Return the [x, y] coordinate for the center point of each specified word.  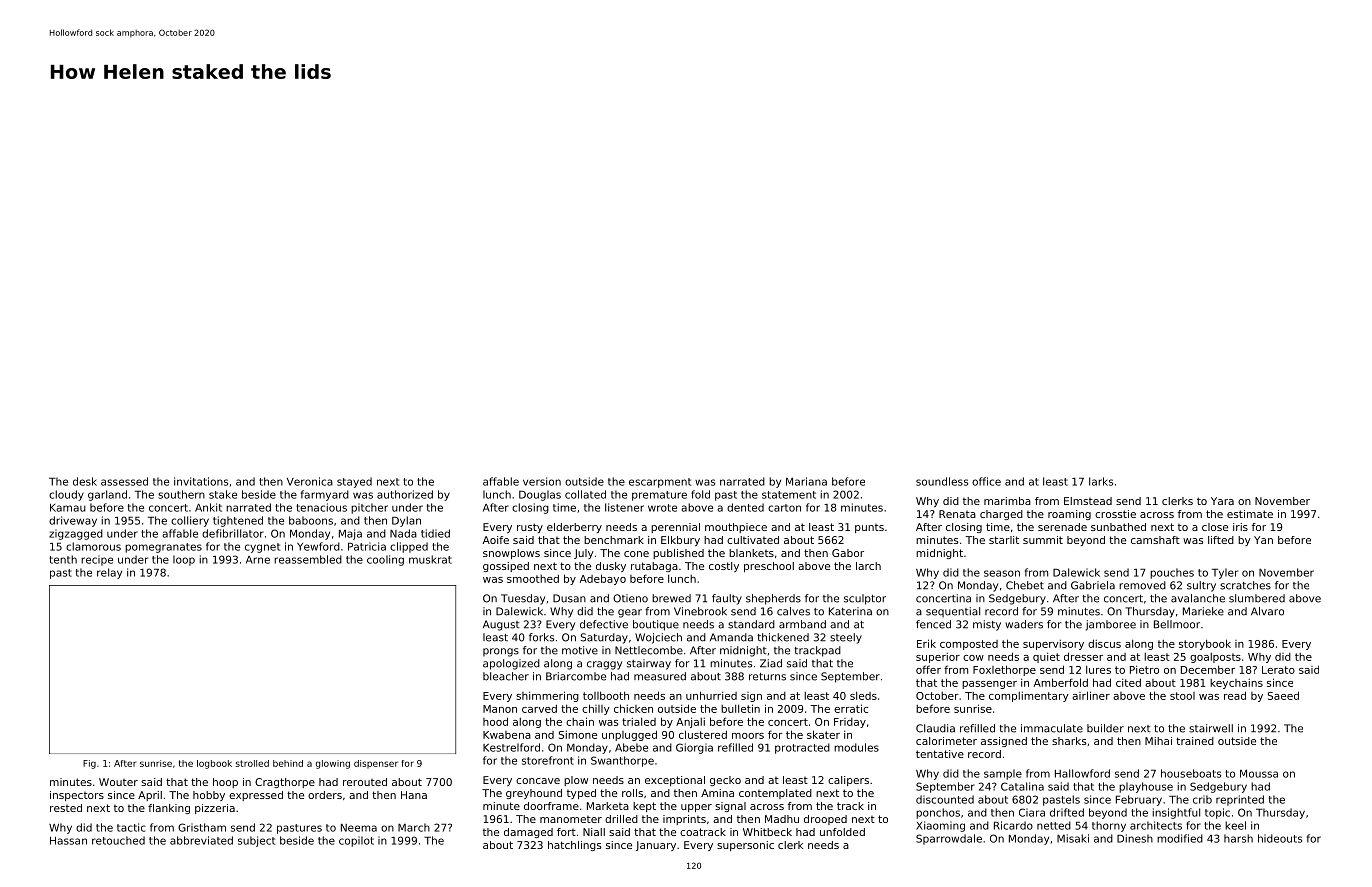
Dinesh [1135, 838]
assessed [124, 481]
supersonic [745, 846]
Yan [1263, 540]
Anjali [690, 723]
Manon [500, 709]
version [542, 481]
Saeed [1283, 695]
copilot [356, 841]
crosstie [1115, 514]
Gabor [848, 553]
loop [184, 560]
